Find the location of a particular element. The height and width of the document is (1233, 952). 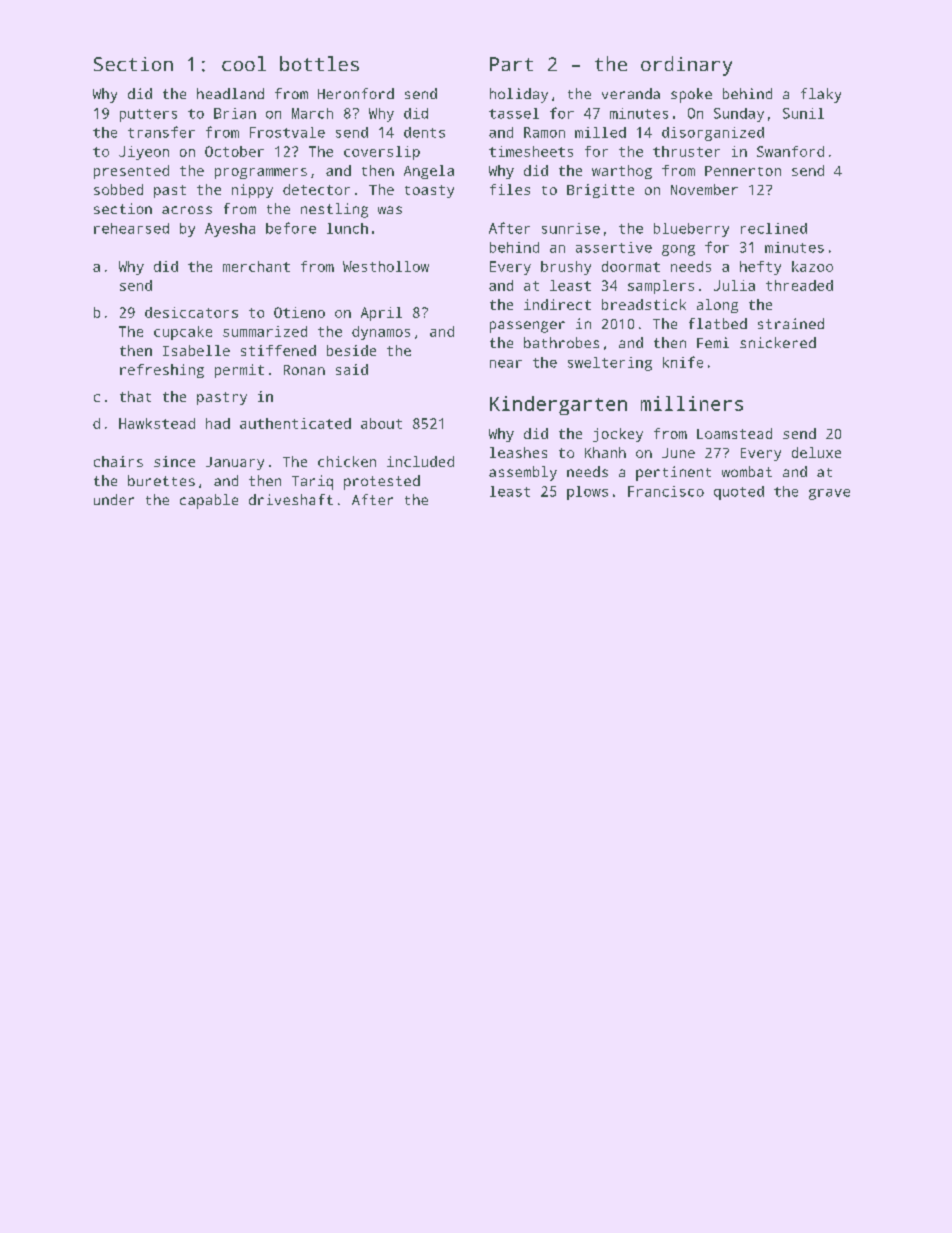

flaky is located at coordinates (821, 95).
